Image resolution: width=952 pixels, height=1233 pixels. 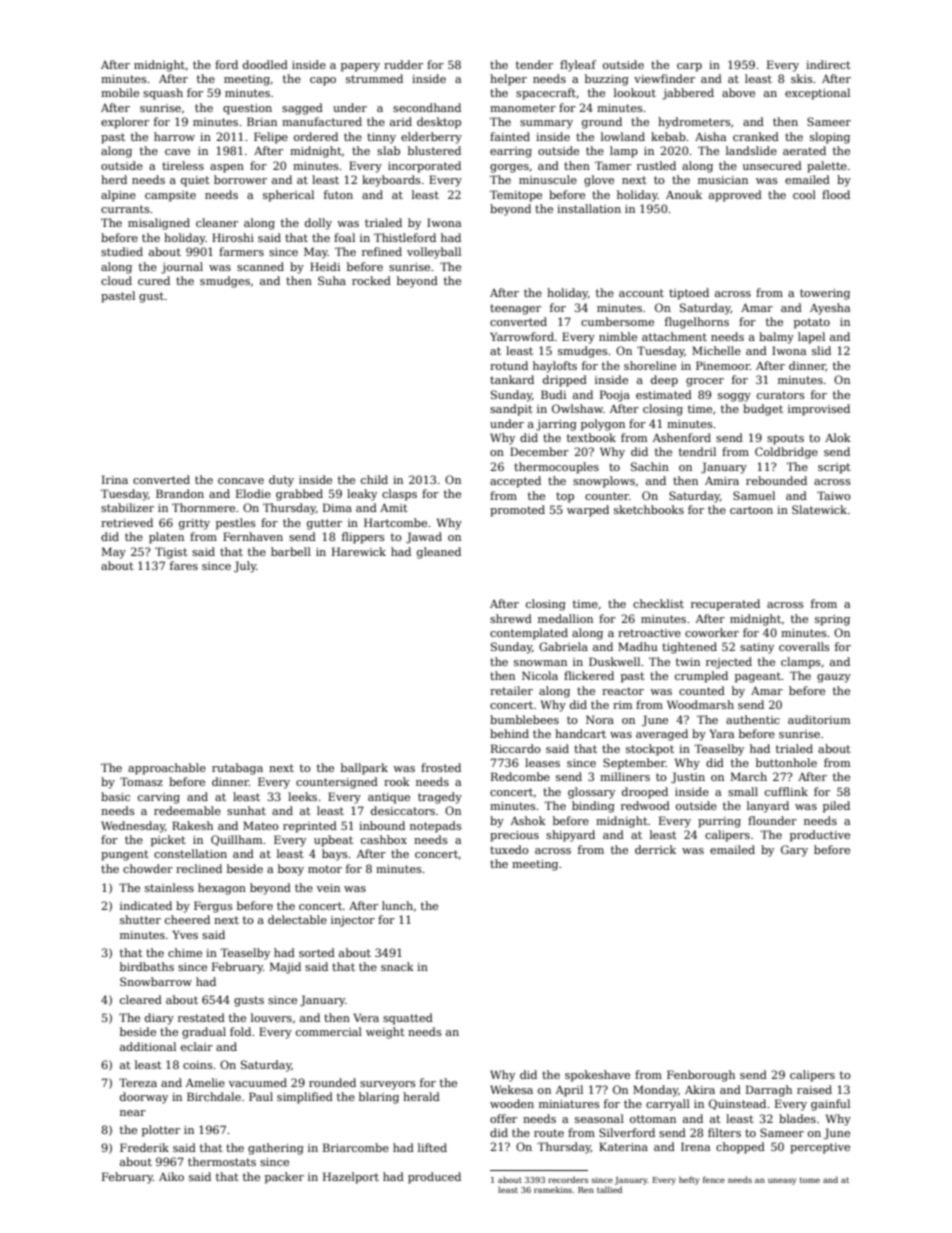 What do you see at coordinates (515, 309) in the image?
I see `teenager` at bounding box center [515, 309].
